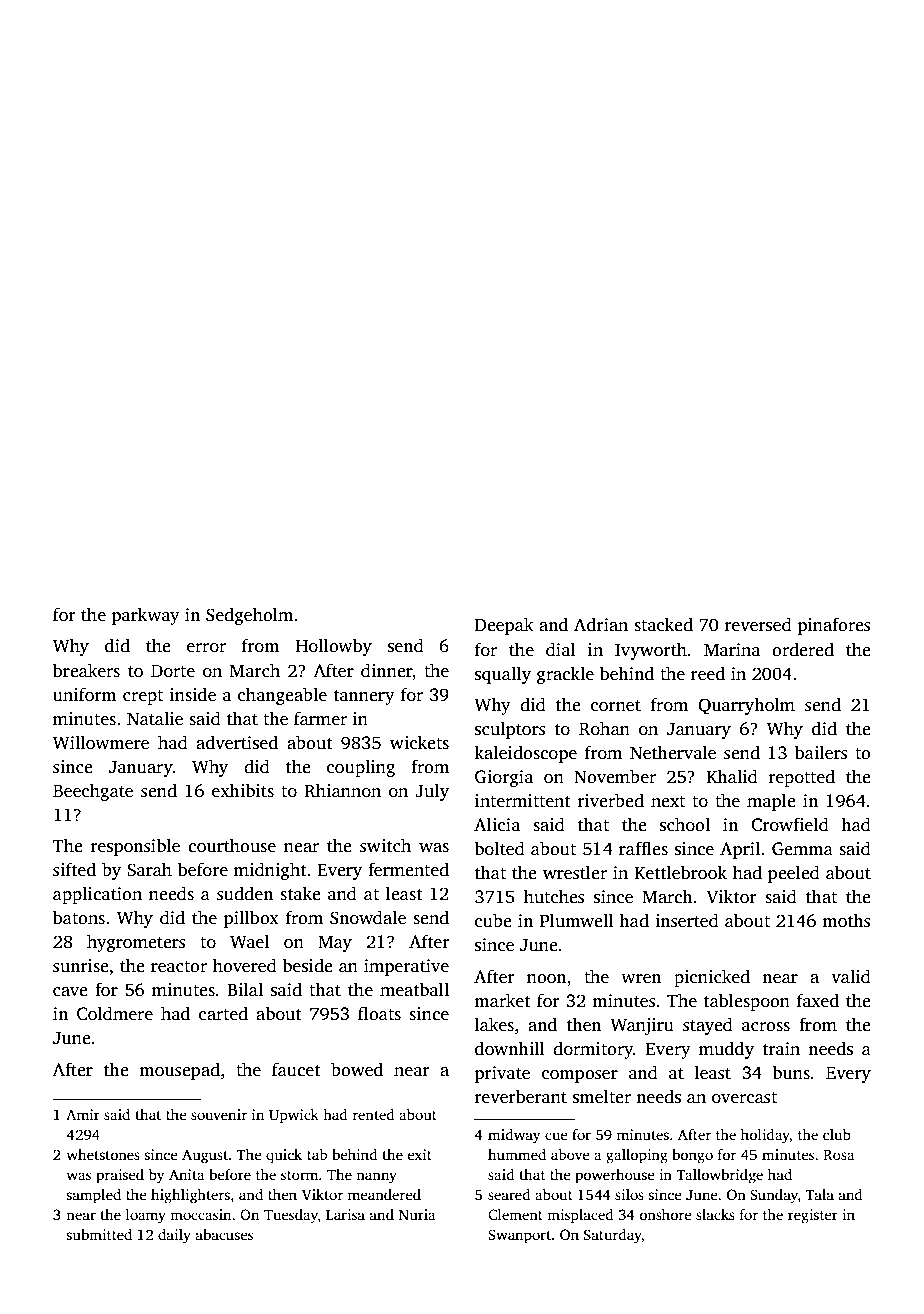  I want to click on Kettlebrook, so click(680, 872).
